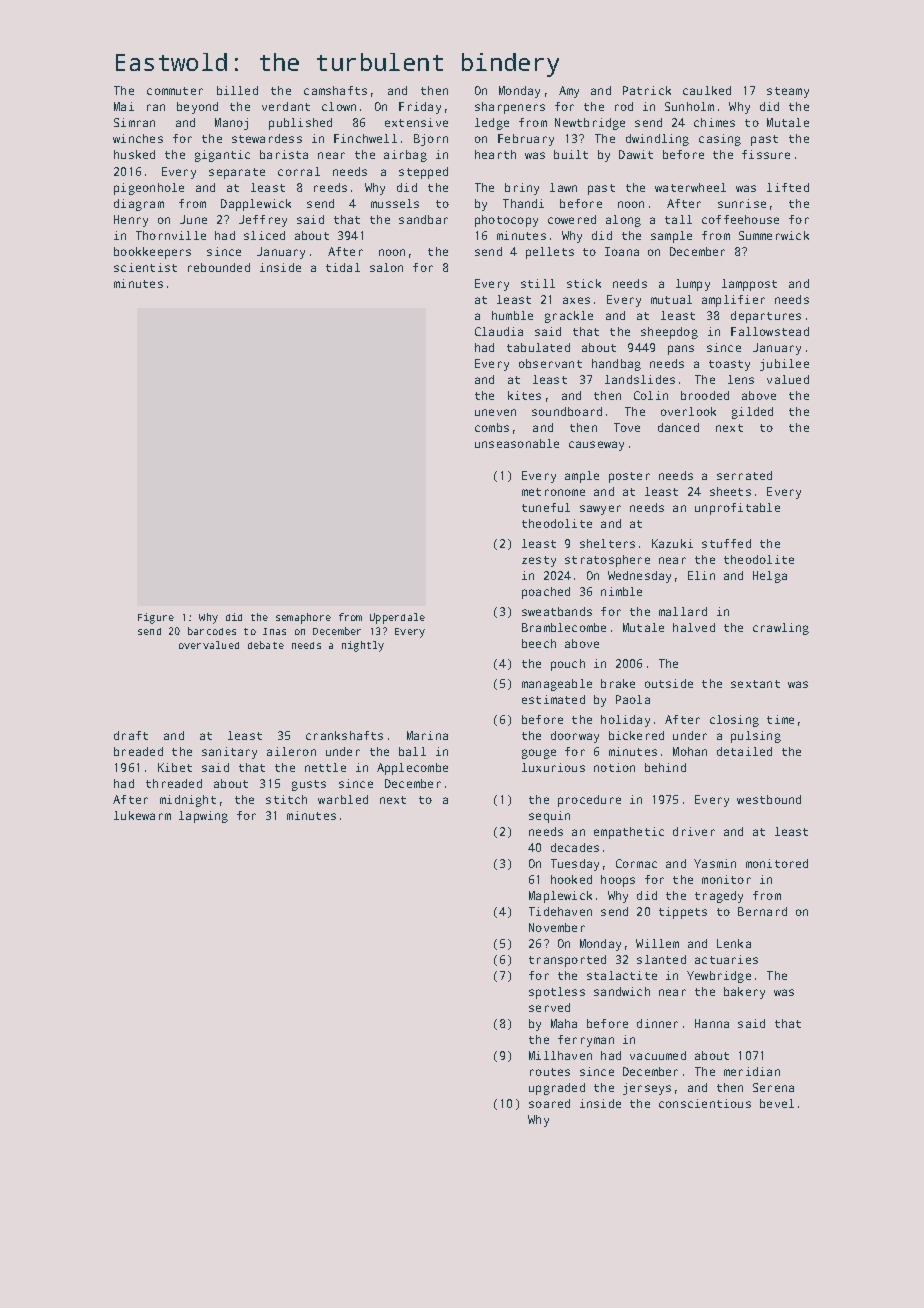  Describe the element at coordinates (427, 735) in the page. I see `Marina` at that location.
